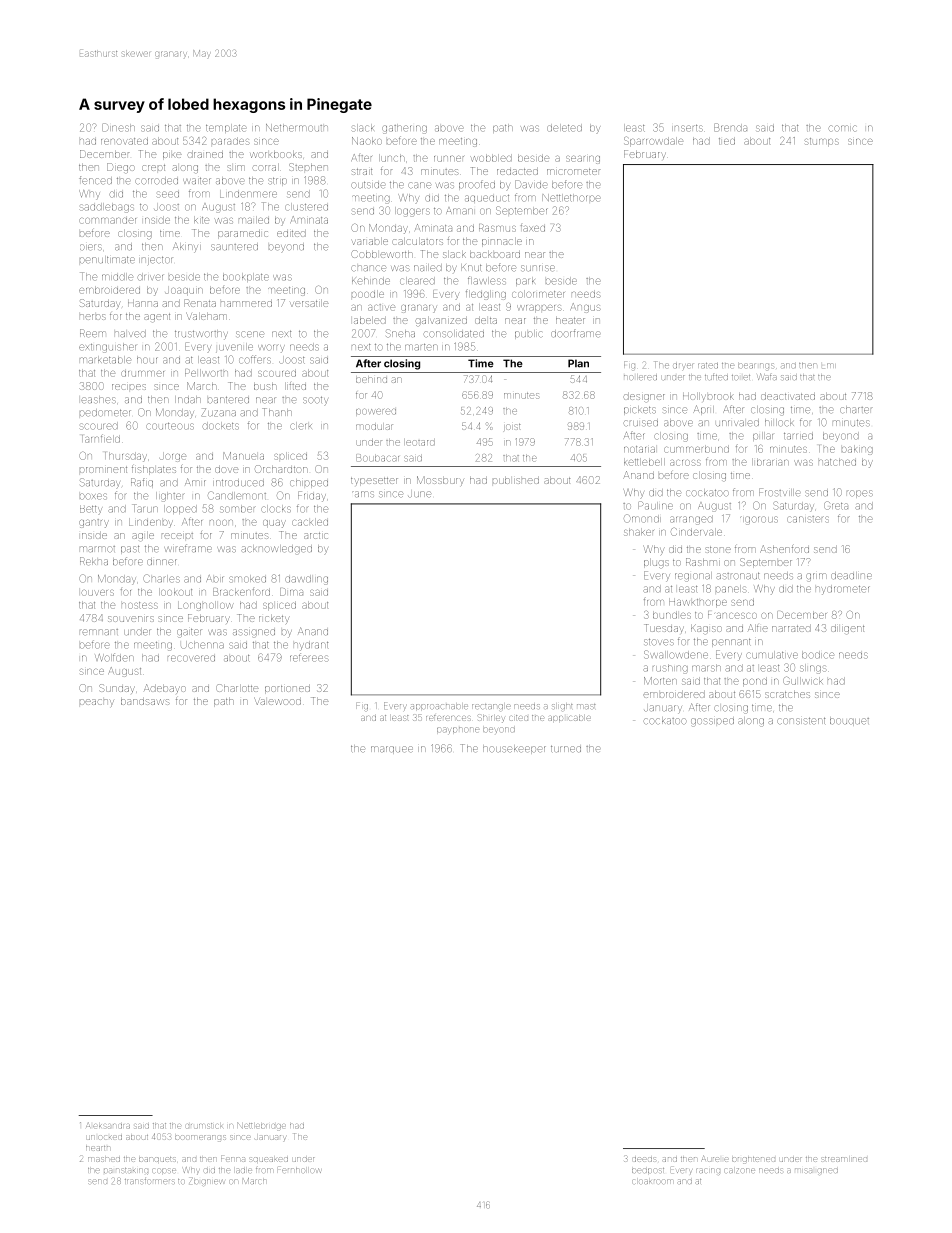  I want to click on smoked, so click(247, 578).
